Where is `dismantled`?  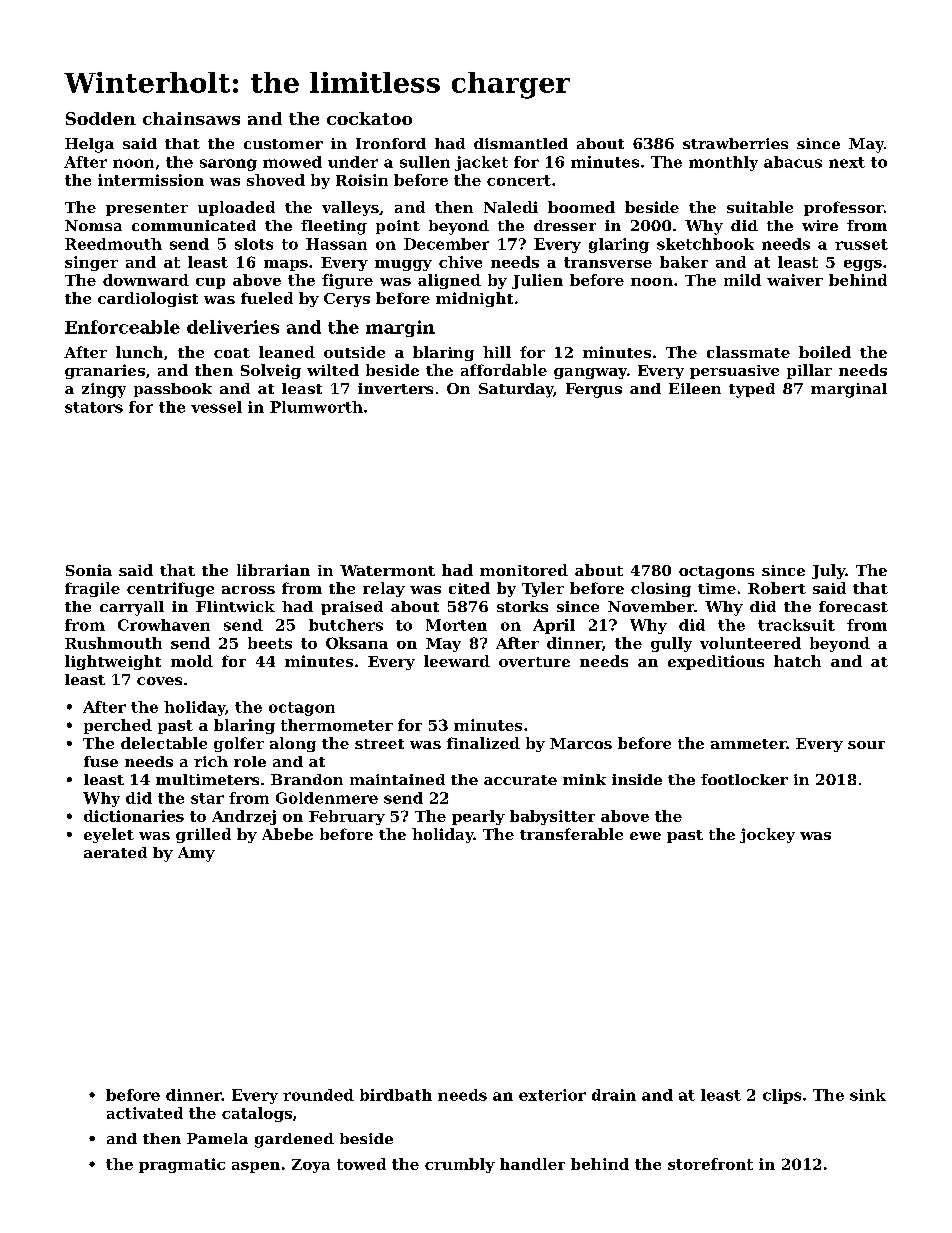 dismantled is located at coordinates (521, 143).
